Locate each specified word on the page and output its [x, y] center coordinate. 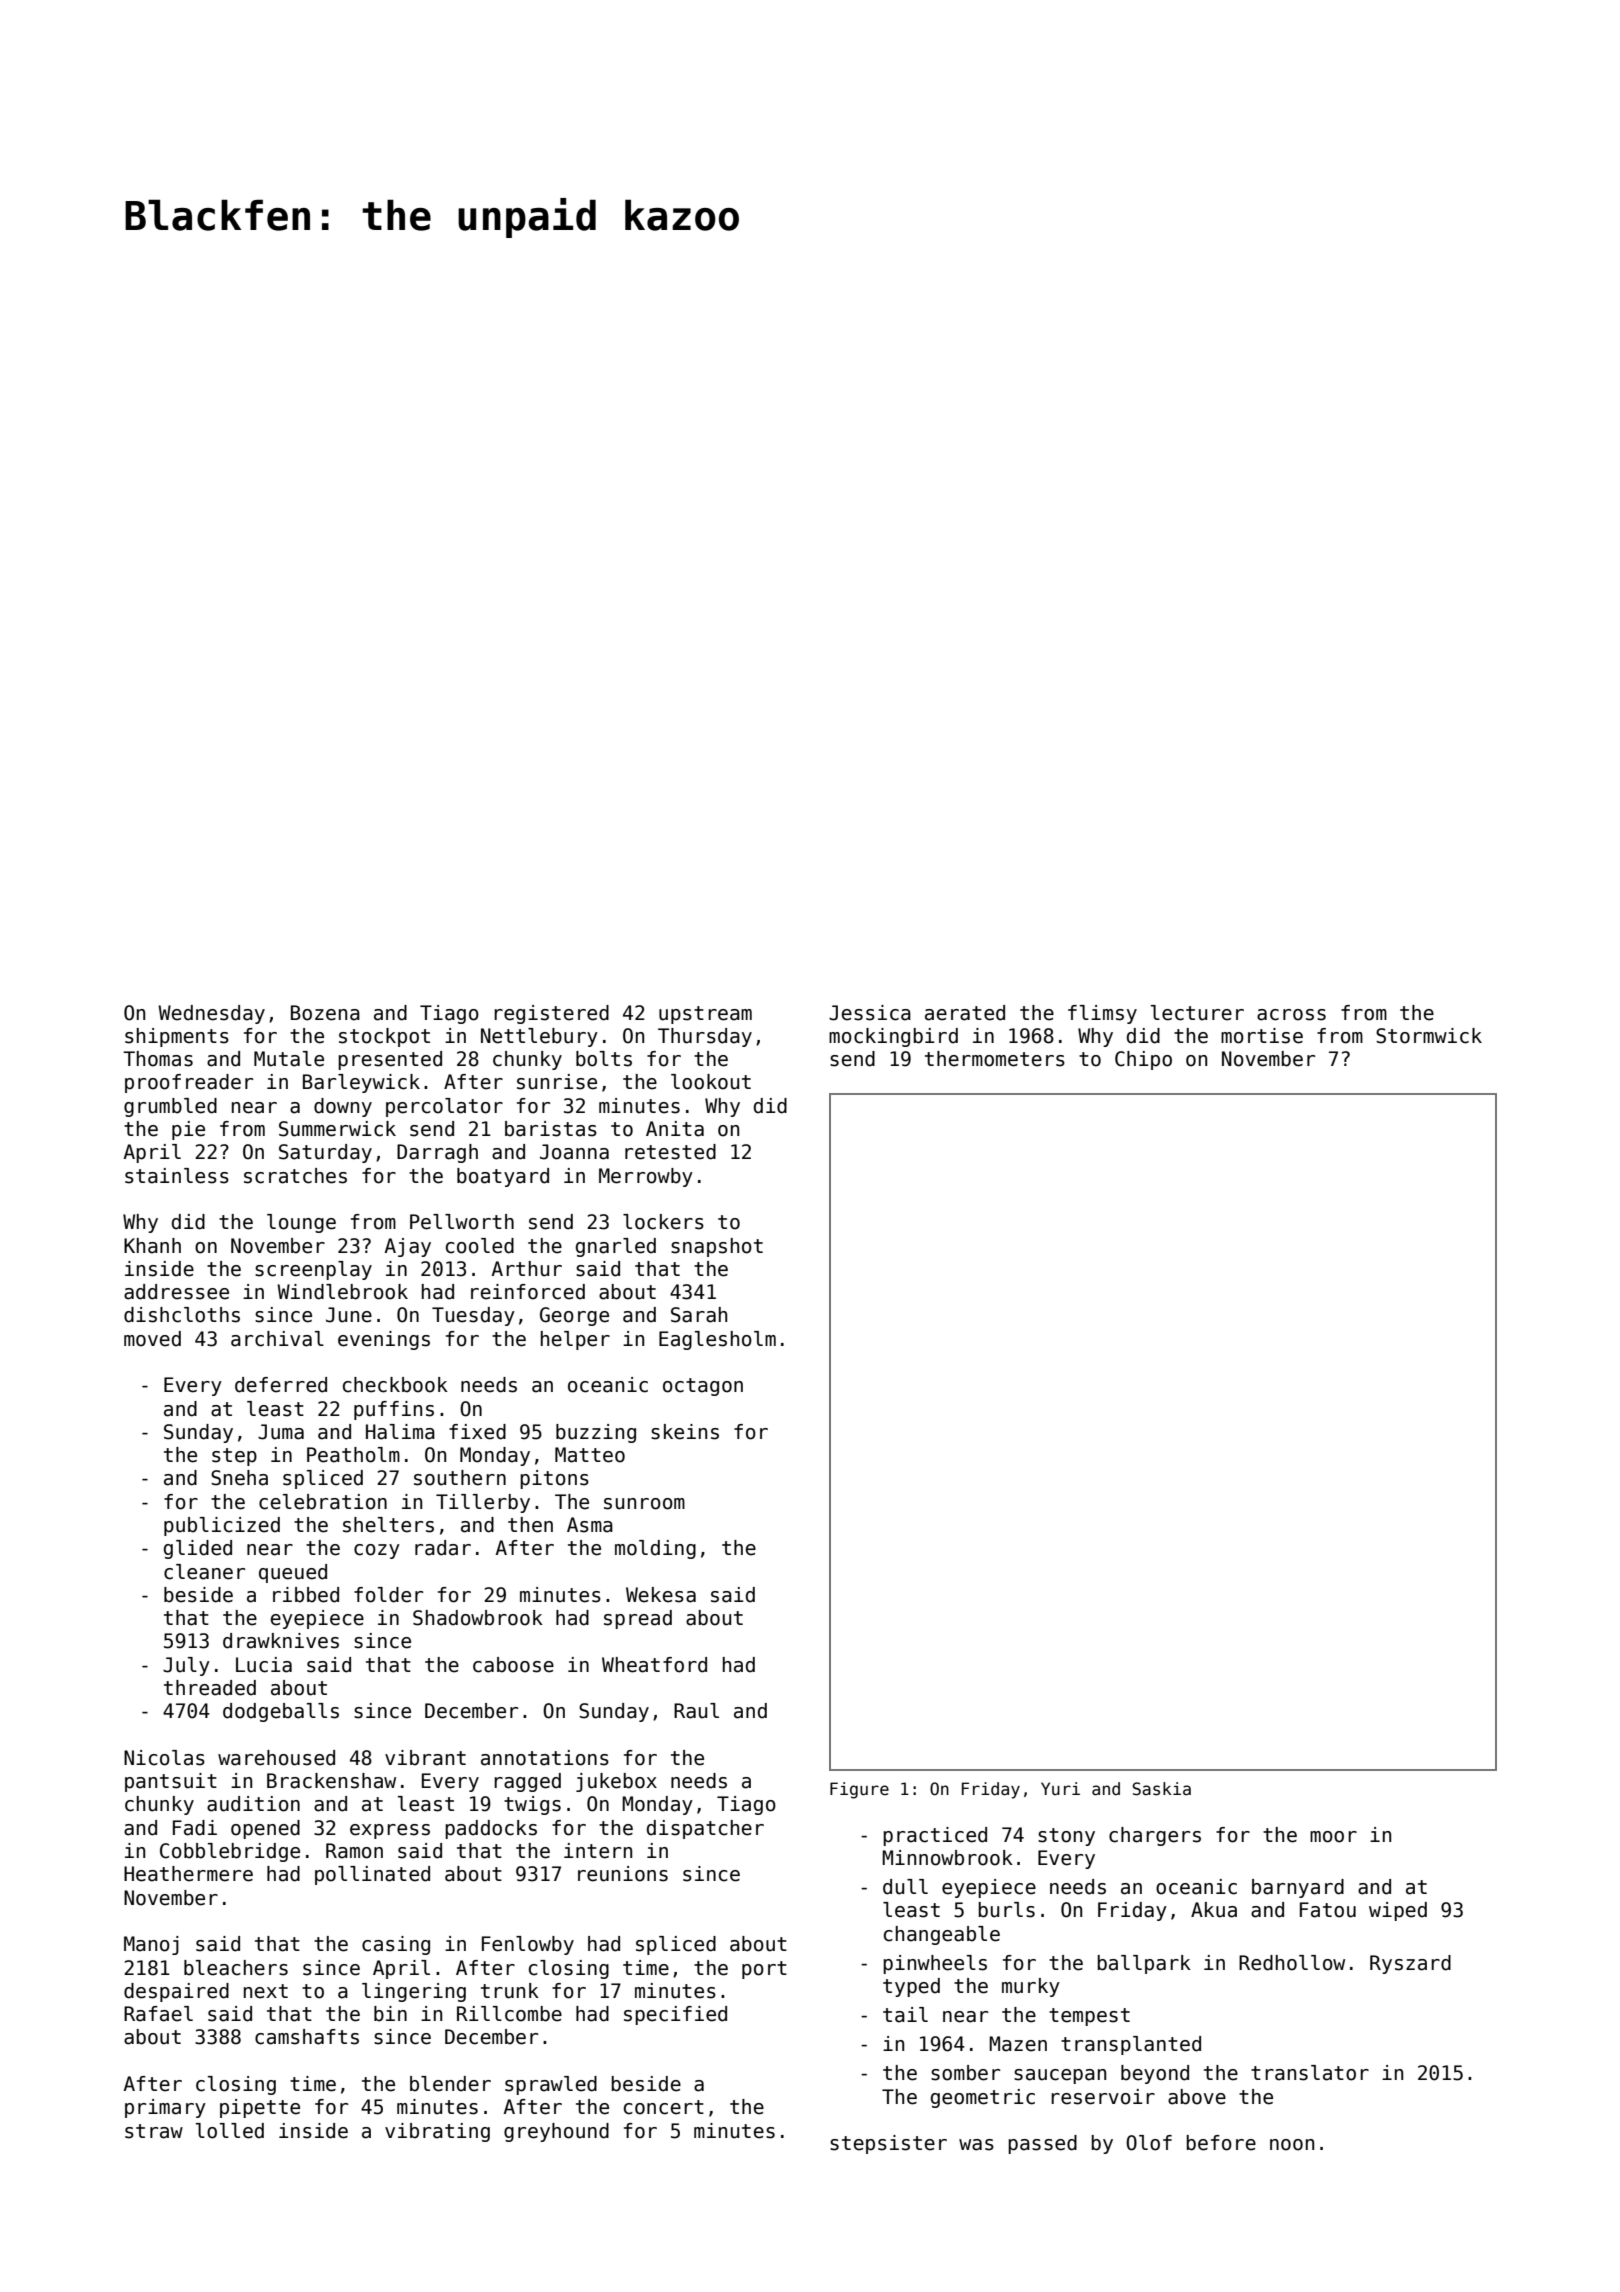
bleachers [236, 1968]
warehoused [276, 1758]
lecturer [1197, 1013]
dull [905, 1887]
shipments [177, 1037]
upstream [705, 1015]
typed [911, 1987]
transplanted [1131, 2045]
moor [1333, 1837]
